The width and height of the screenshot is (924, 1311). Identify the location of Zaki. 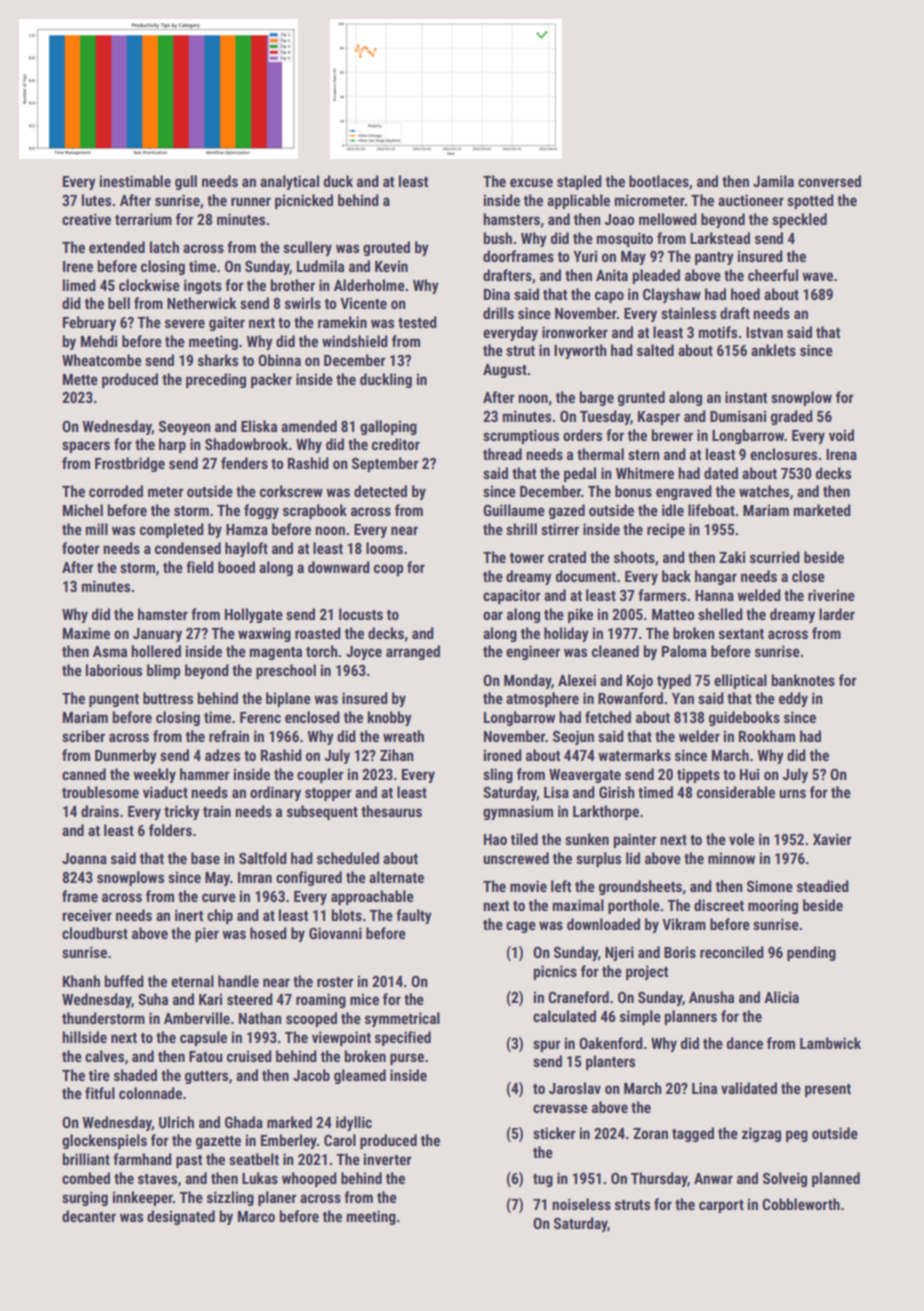
(732, 557).
